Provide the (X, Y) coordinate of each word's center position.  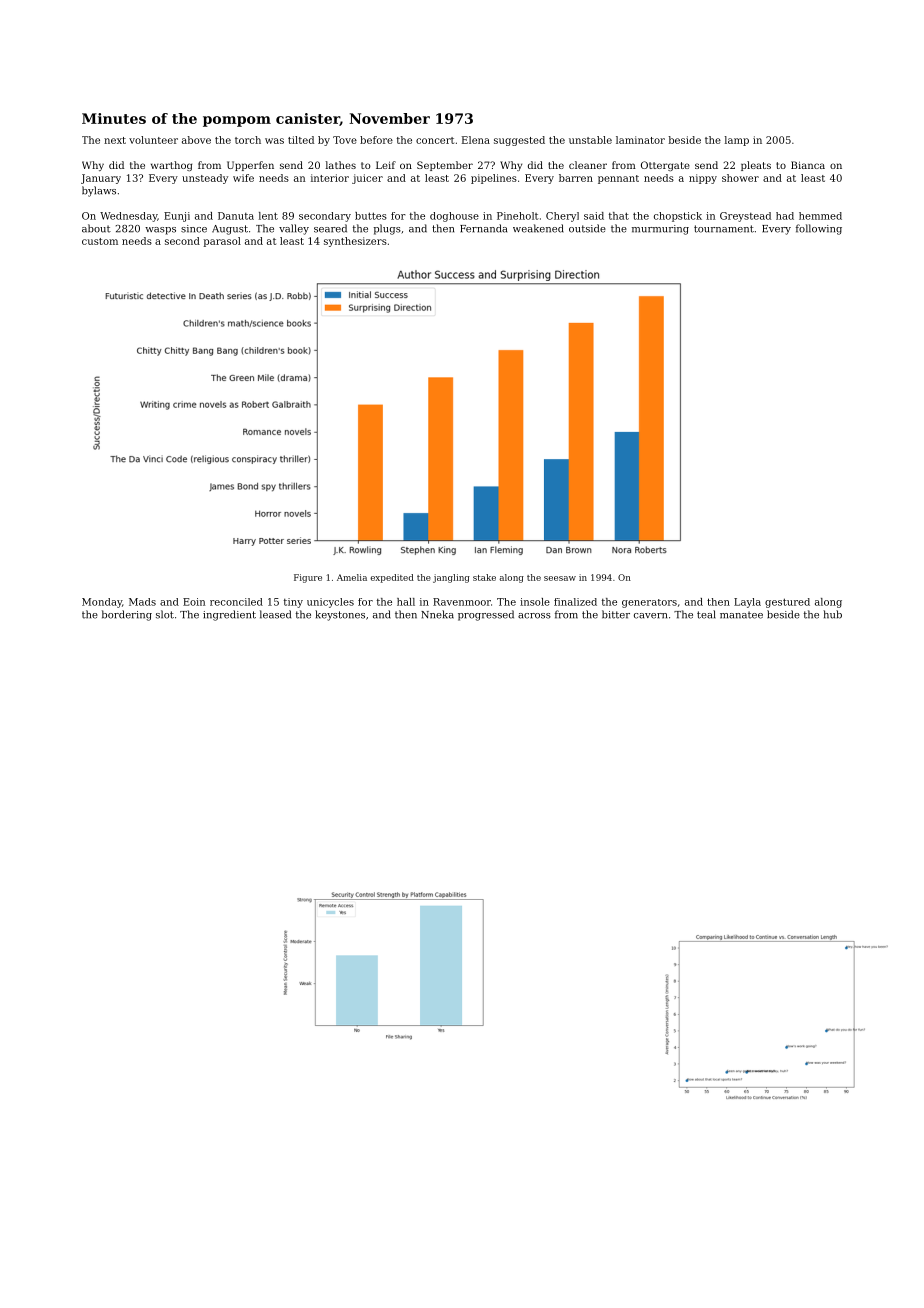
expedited (392, 578)
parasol (222, 242)
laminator (640, 140)
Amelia (352, 577)
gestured (787, 603)
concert (435, 140)
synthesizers (355, 242)
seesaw (560, 578)
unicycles (330, 603)
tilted (301, 140)
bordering (127, 615)
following (819, 229)
